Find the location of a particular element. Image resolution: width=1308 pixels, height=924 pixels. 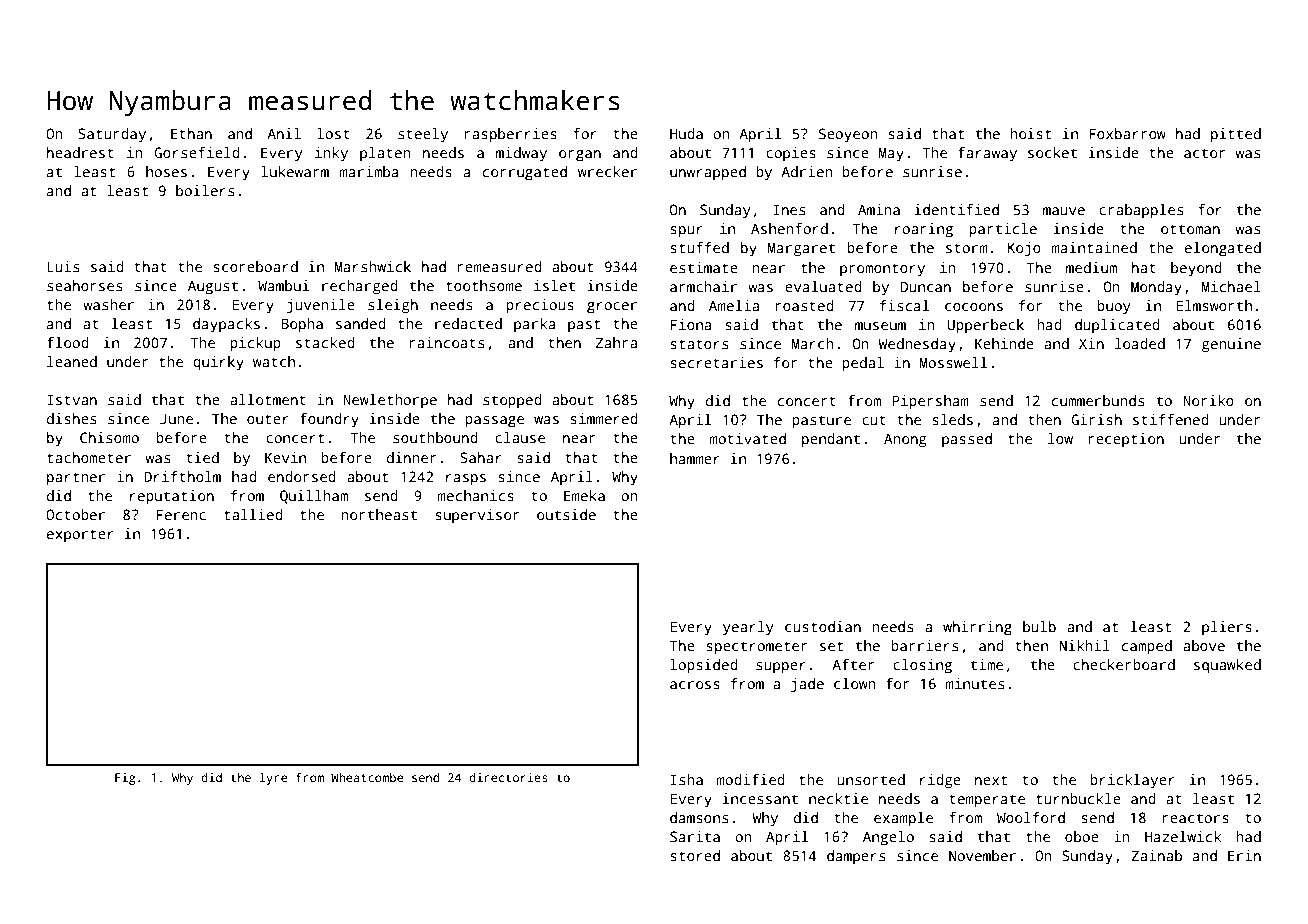

Ethan is located at coordinates (191, 133).
